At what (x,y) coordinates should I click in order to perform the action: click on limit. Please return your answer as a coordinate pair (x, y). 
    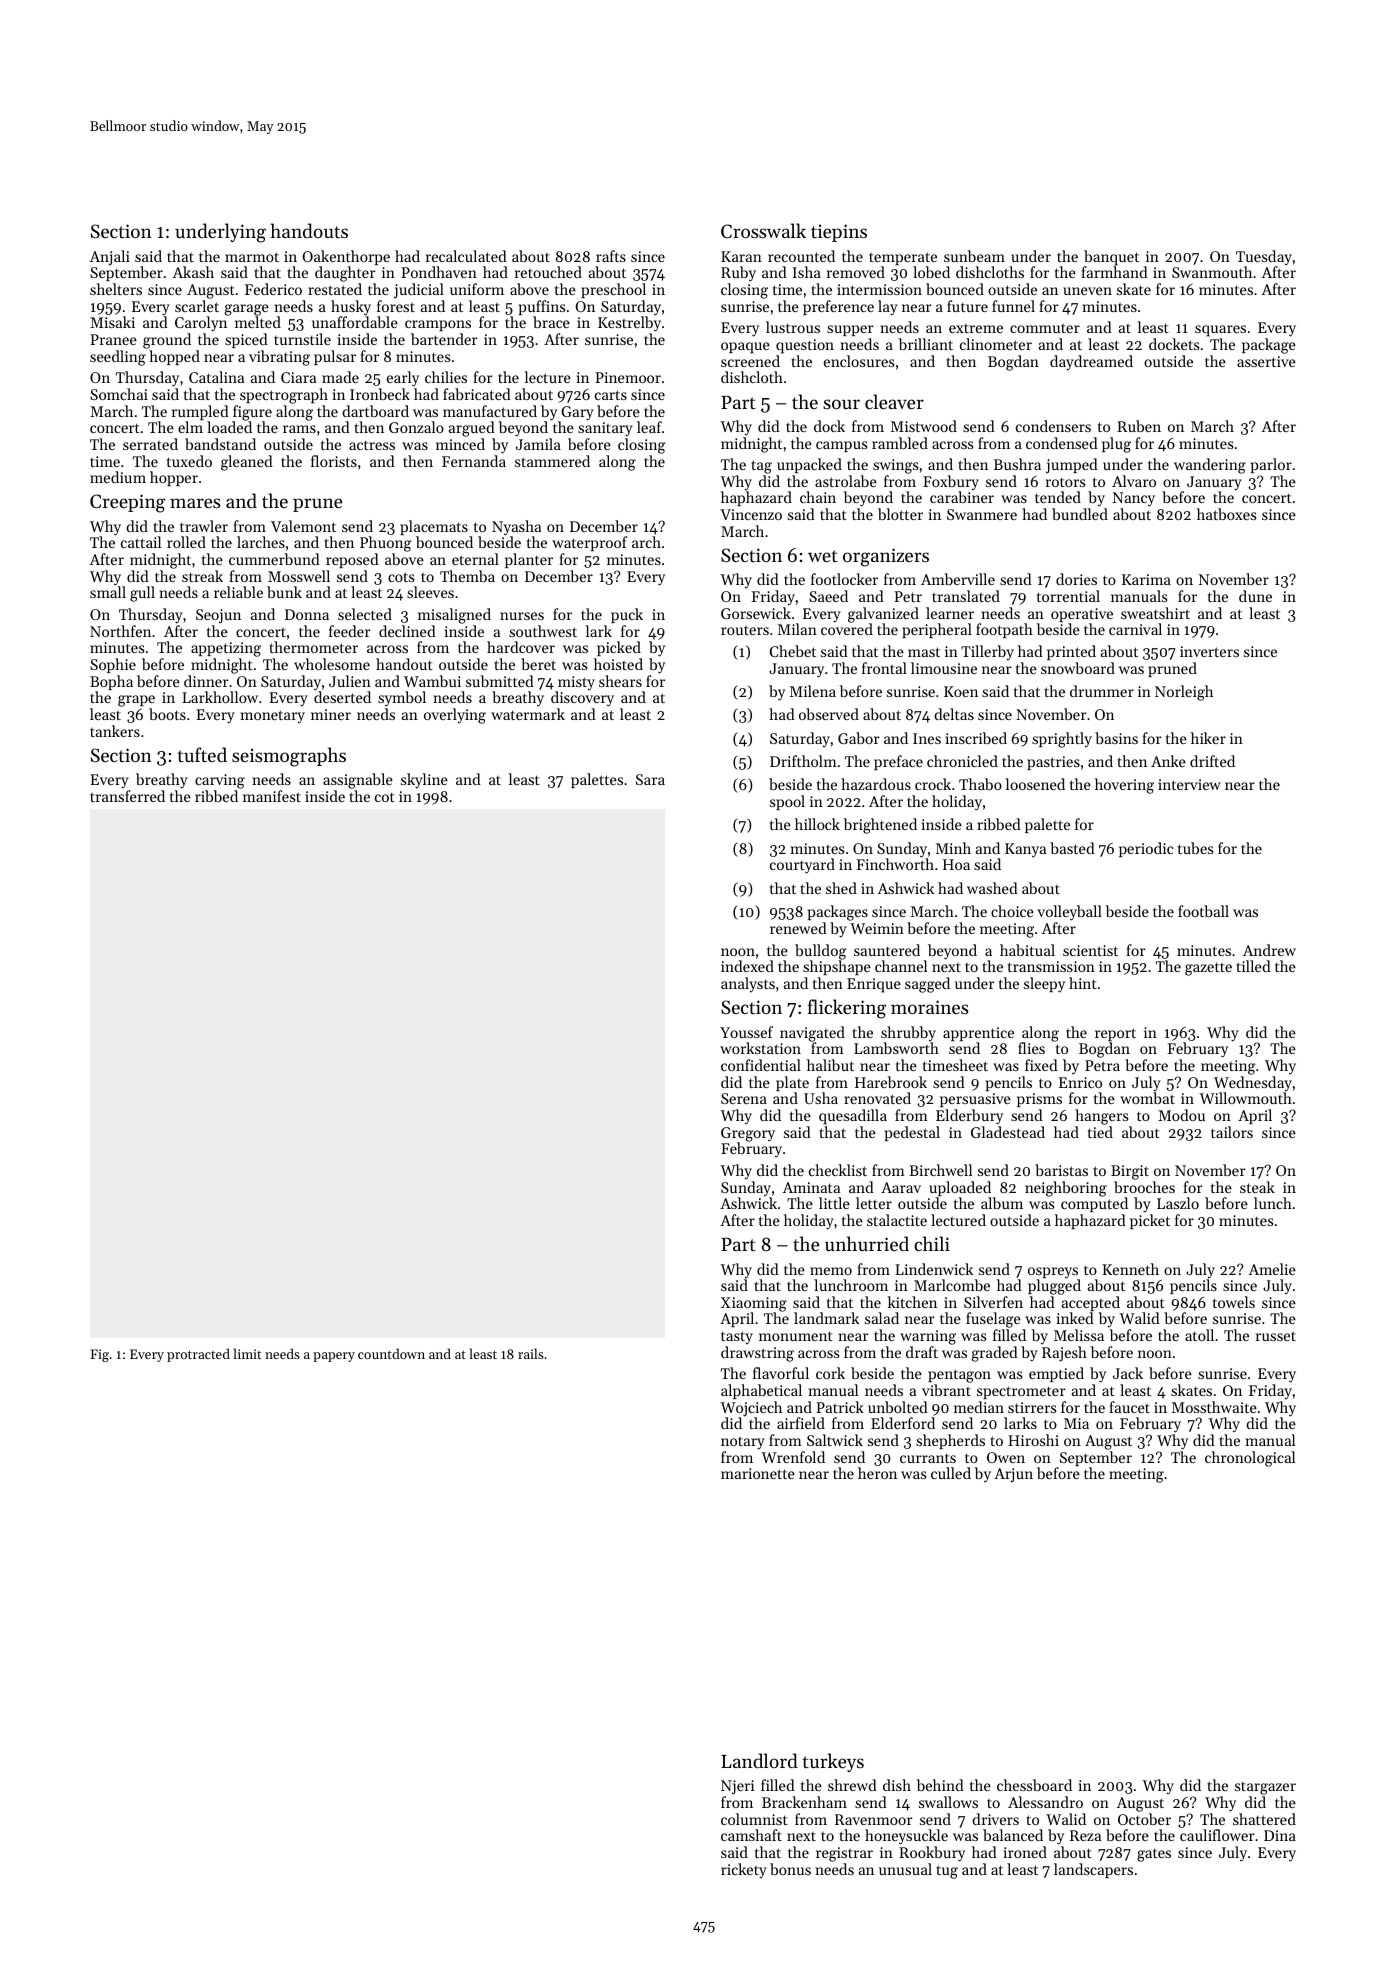
    Looking at the image, I should click on (248, 1353).
